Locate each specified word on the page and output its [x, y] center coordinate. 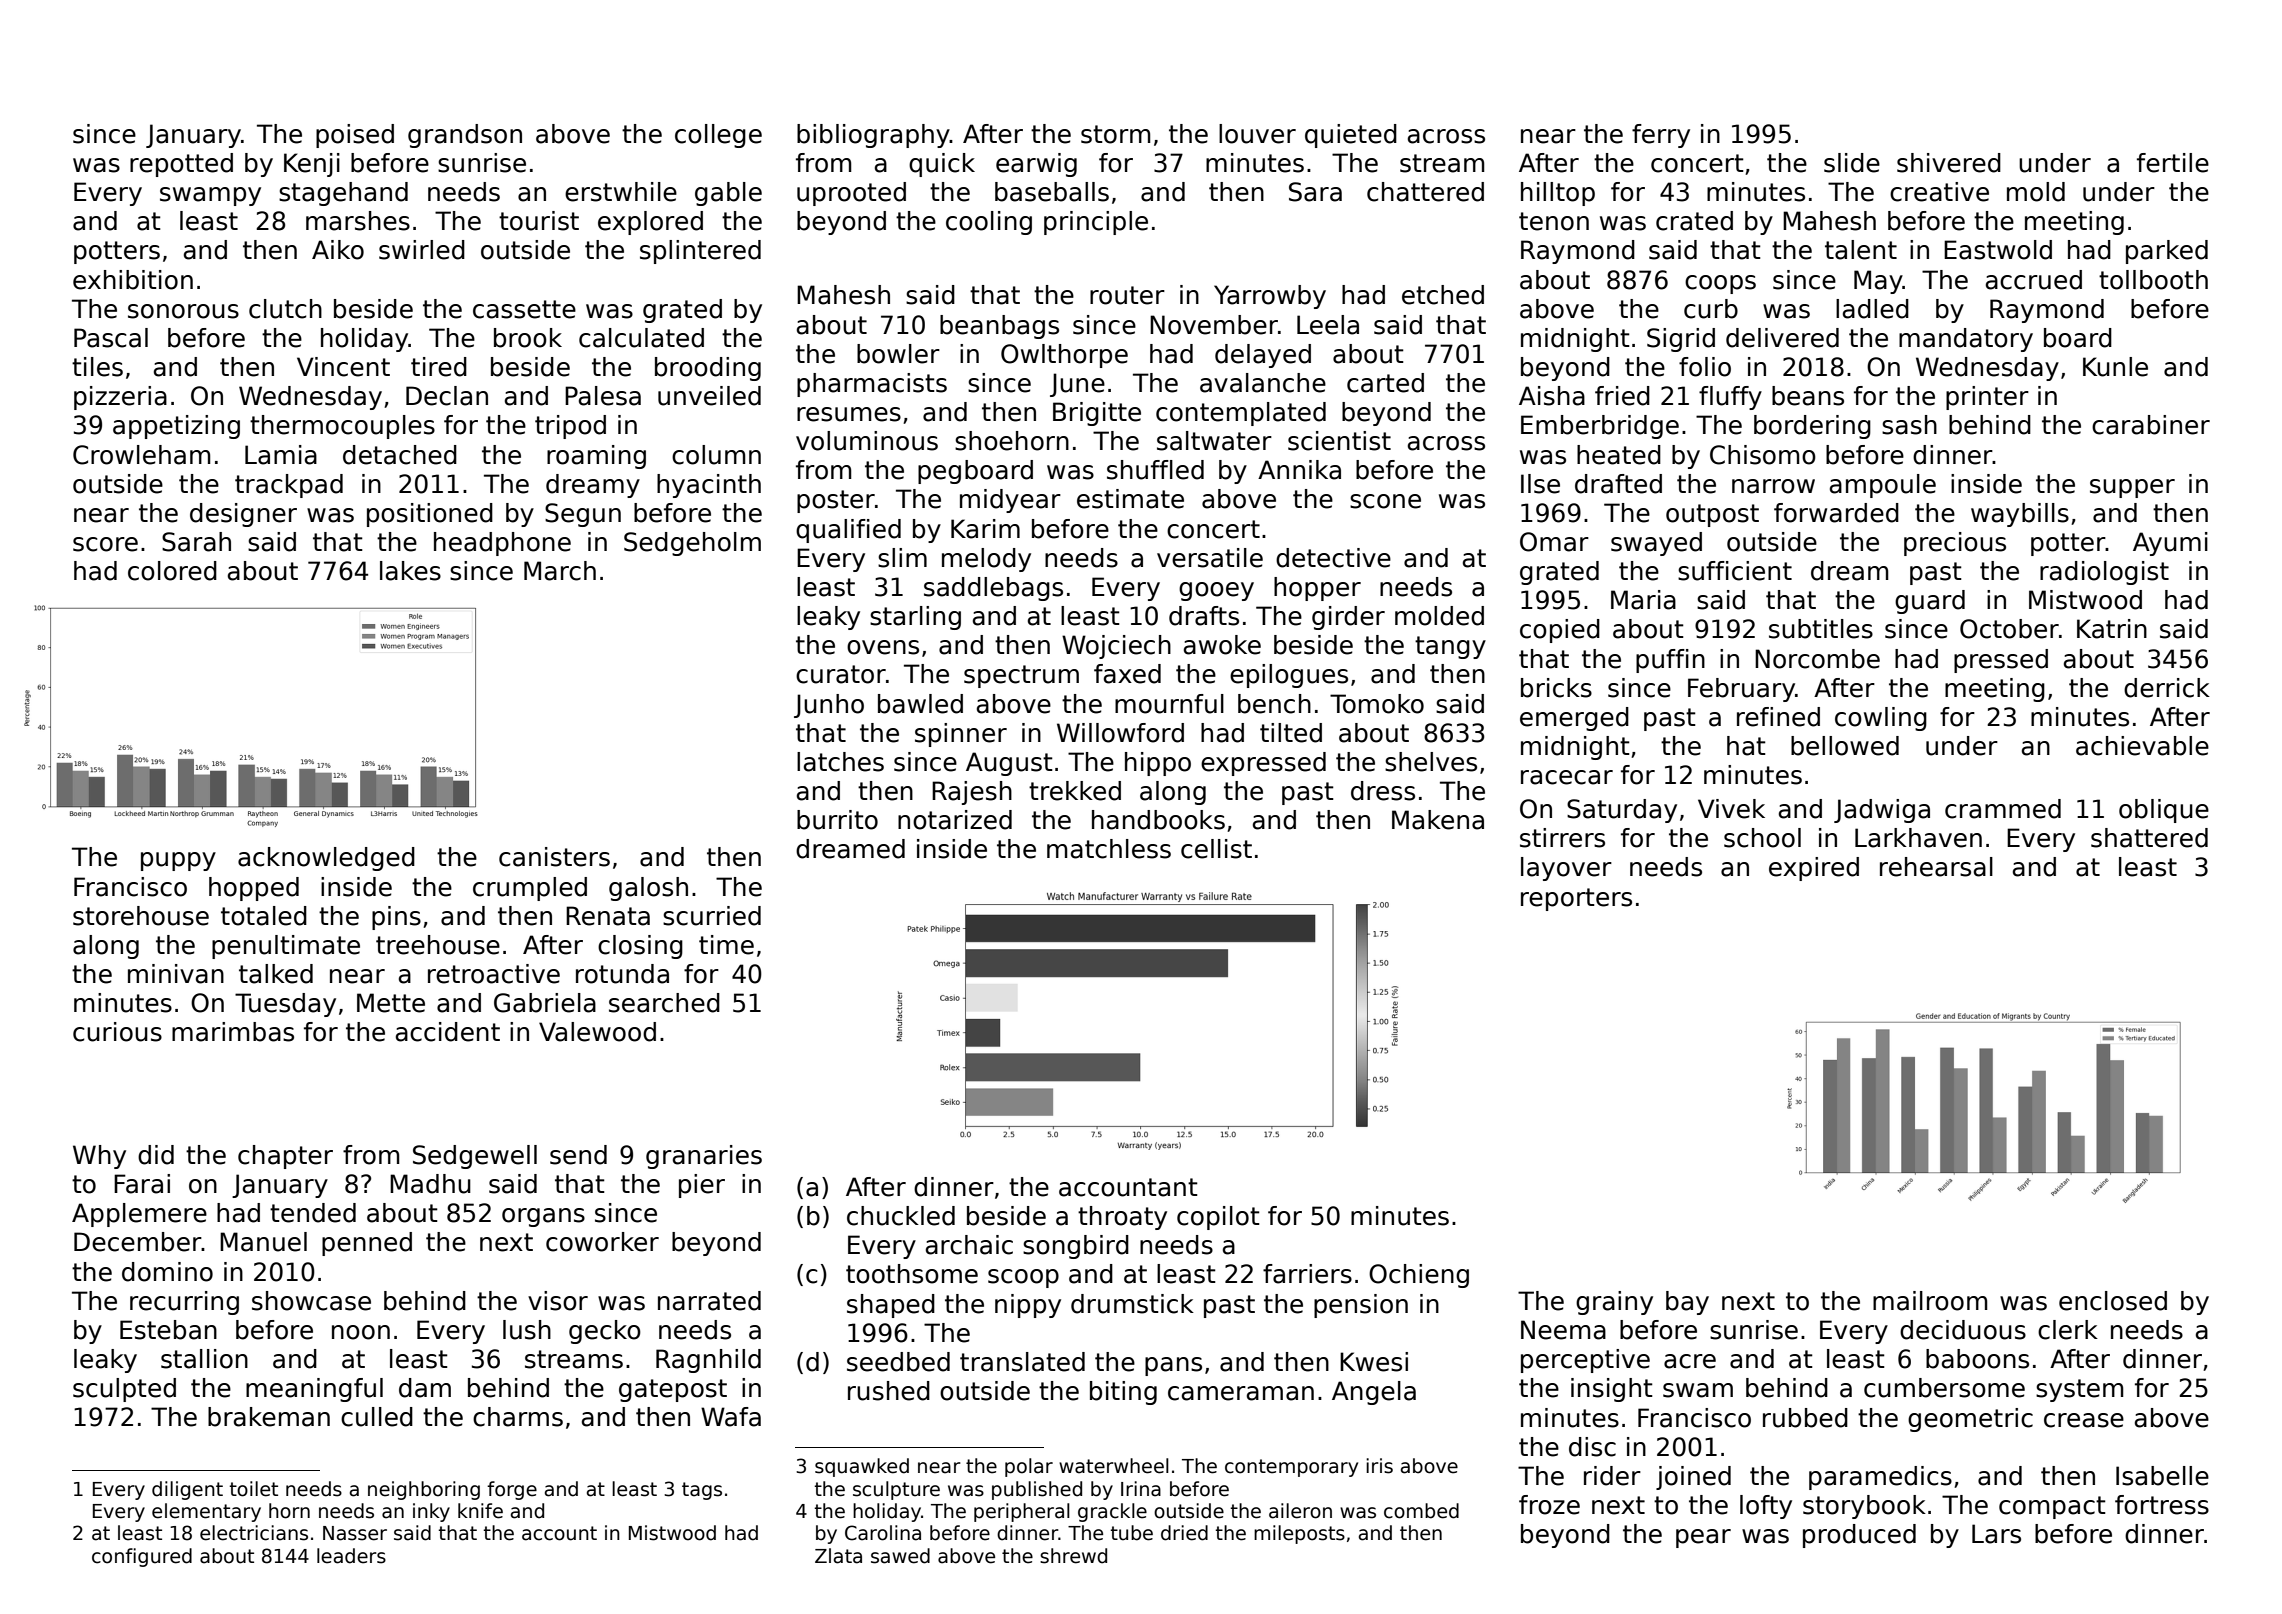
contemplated [1241, 414]
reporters [1576, 899]
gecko [605, 1332]
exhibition [133, 280]
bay [1687, 1303]
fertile [2173, 163]
